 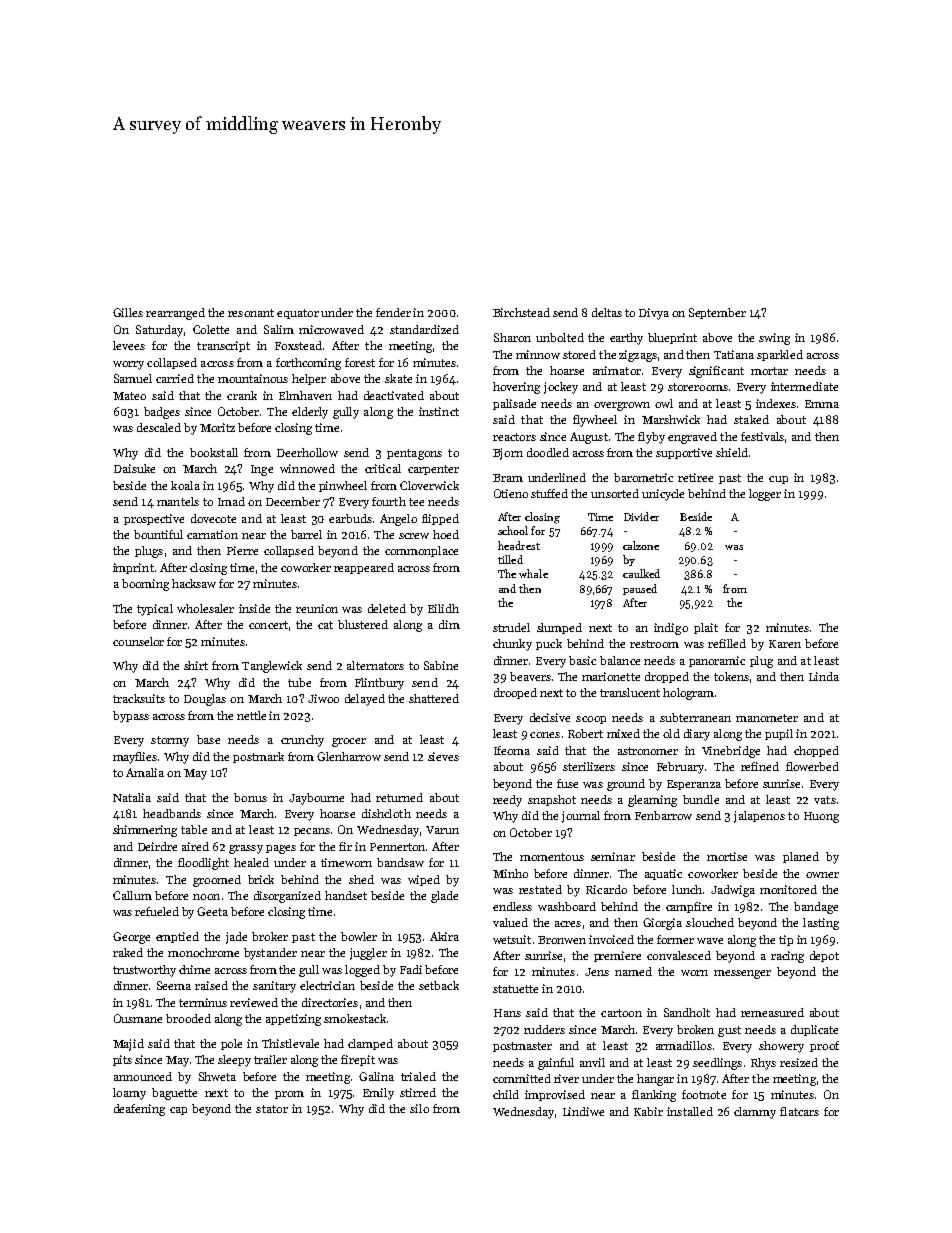 I want to click on Thistlevale, so click(x=290, y=1043).
